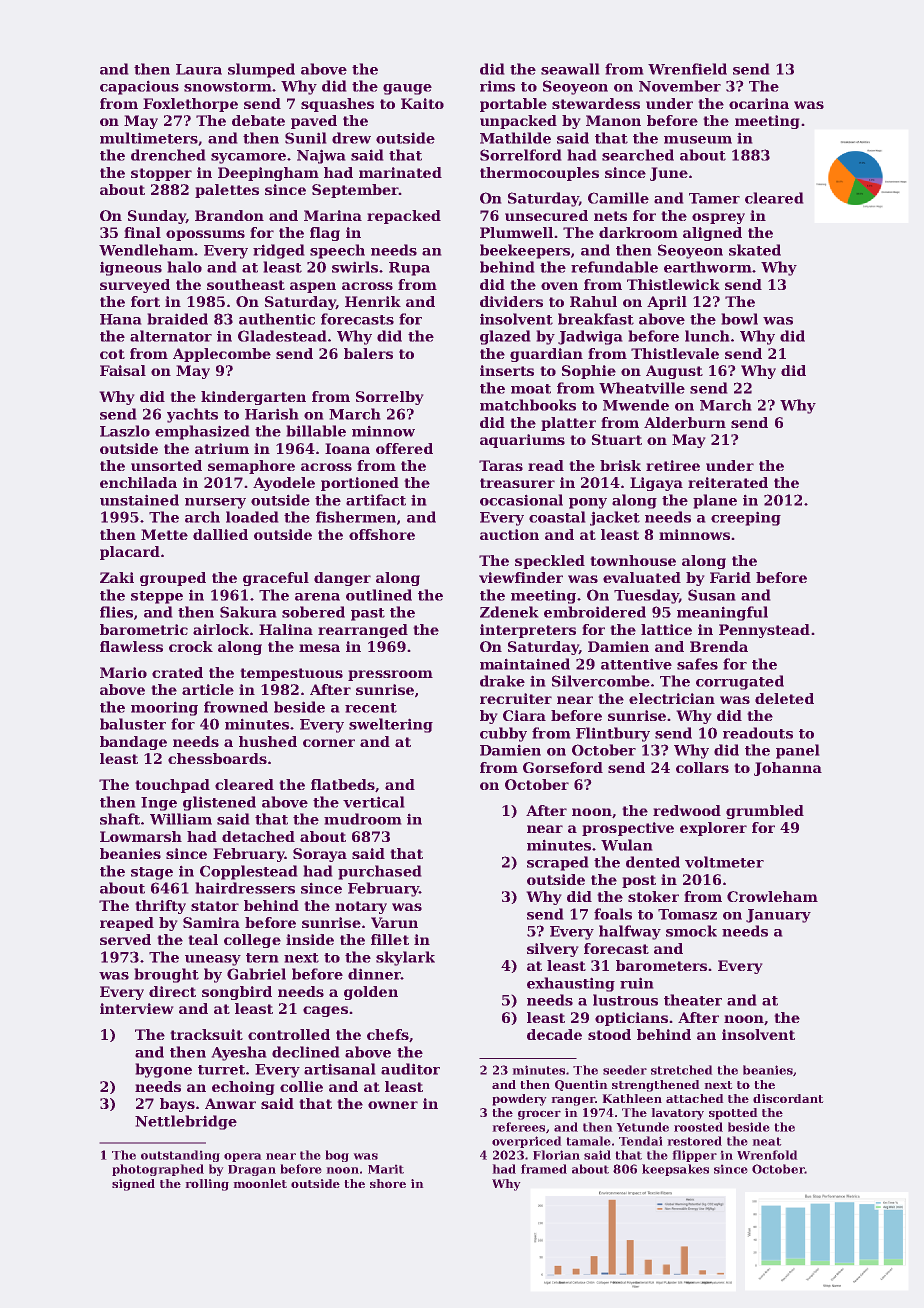  I want to click on drew, so click(351, 138).
